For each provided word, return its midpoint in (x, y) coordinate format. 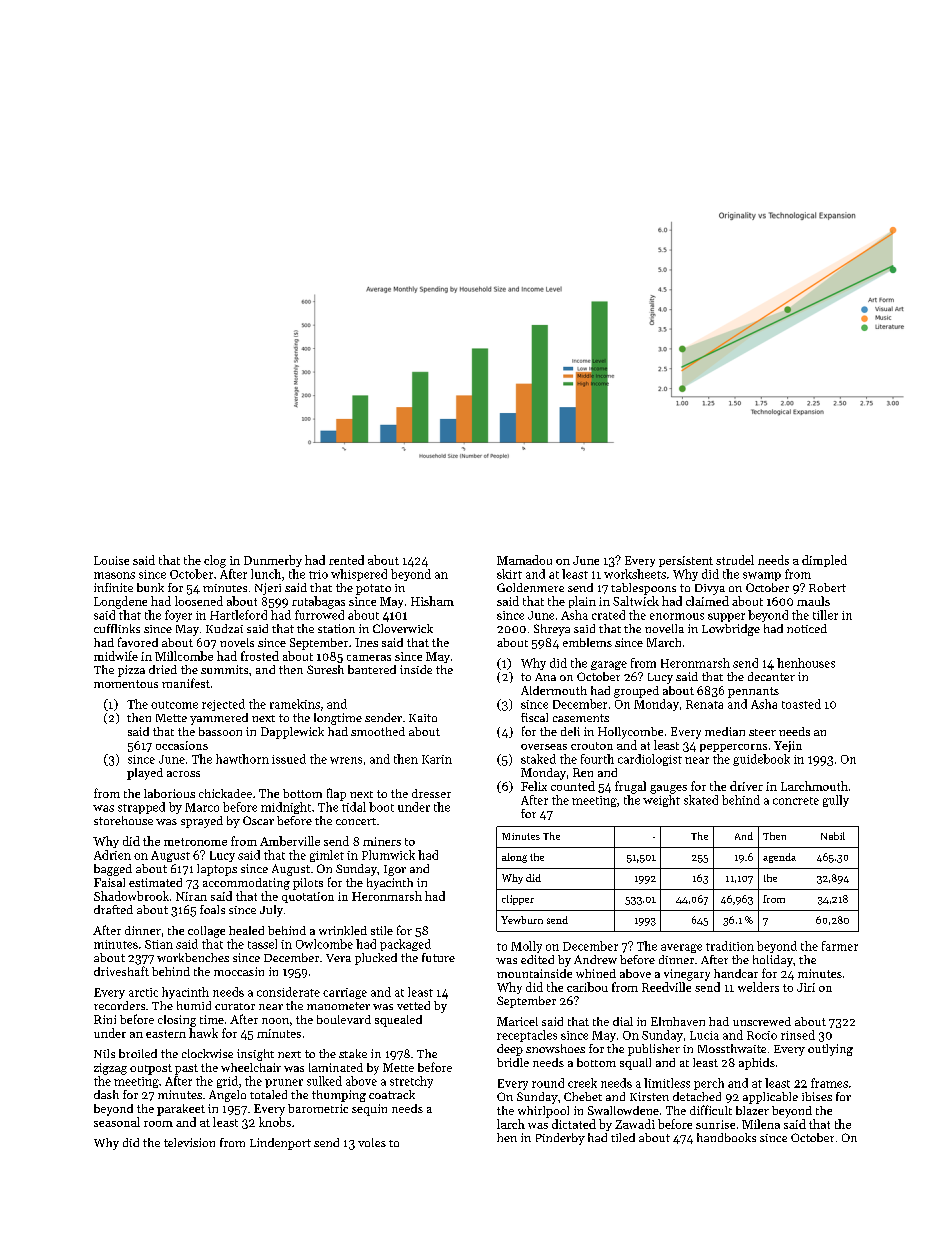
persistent (686, 561)
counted (573, 786)
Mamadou (524, 560)
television (189, 1142)
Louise (111, 560)
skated (701, 800)
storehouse (123, 820)
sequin (369, 1110)
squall (635, 1064)
